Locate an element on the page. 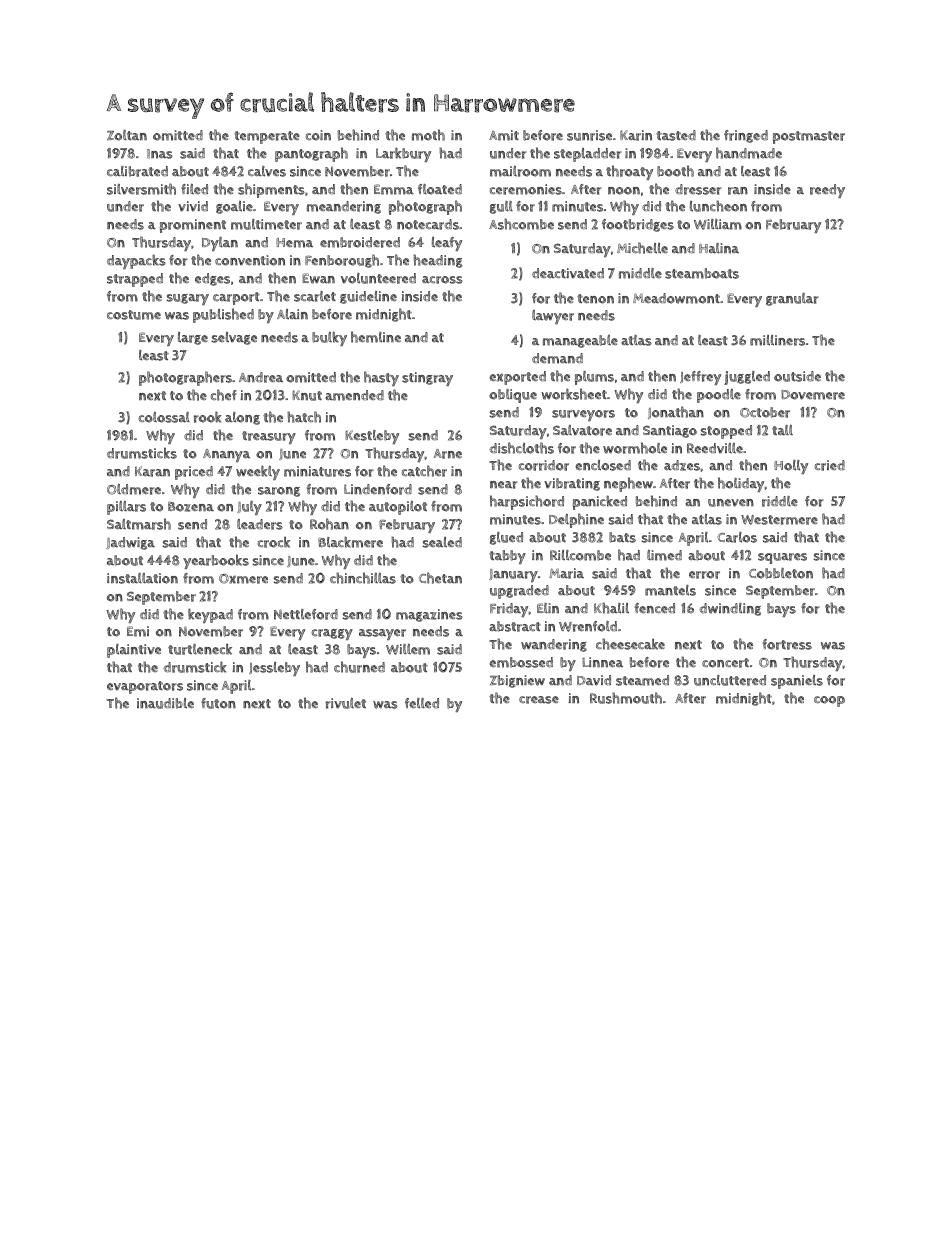  mailroom is located at coordinates (520, 171).
